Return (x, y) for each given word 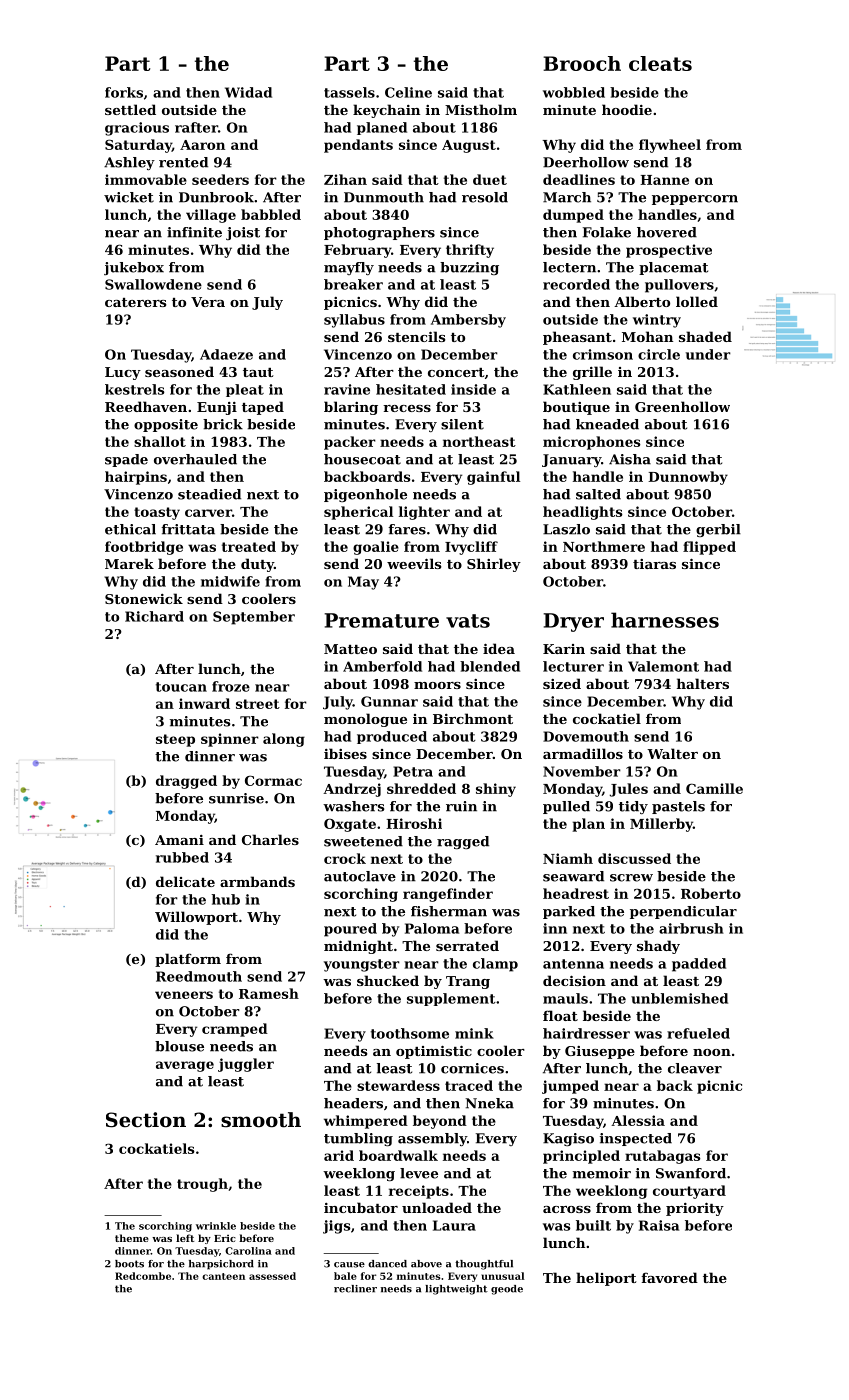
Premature (382, 620)
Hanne (664, 180)
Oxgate (350, 825)
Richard (154, 616)
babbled (271, 214)
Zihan (345, 179)
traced (469, 1085)
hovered (667, 232)
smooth (261, 1120)
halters (703, 683)
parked (569, 912)
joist (243, 233)
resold (485, 197)
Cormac (273, 780)
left (185, 1238)
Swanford (691, 1173)
